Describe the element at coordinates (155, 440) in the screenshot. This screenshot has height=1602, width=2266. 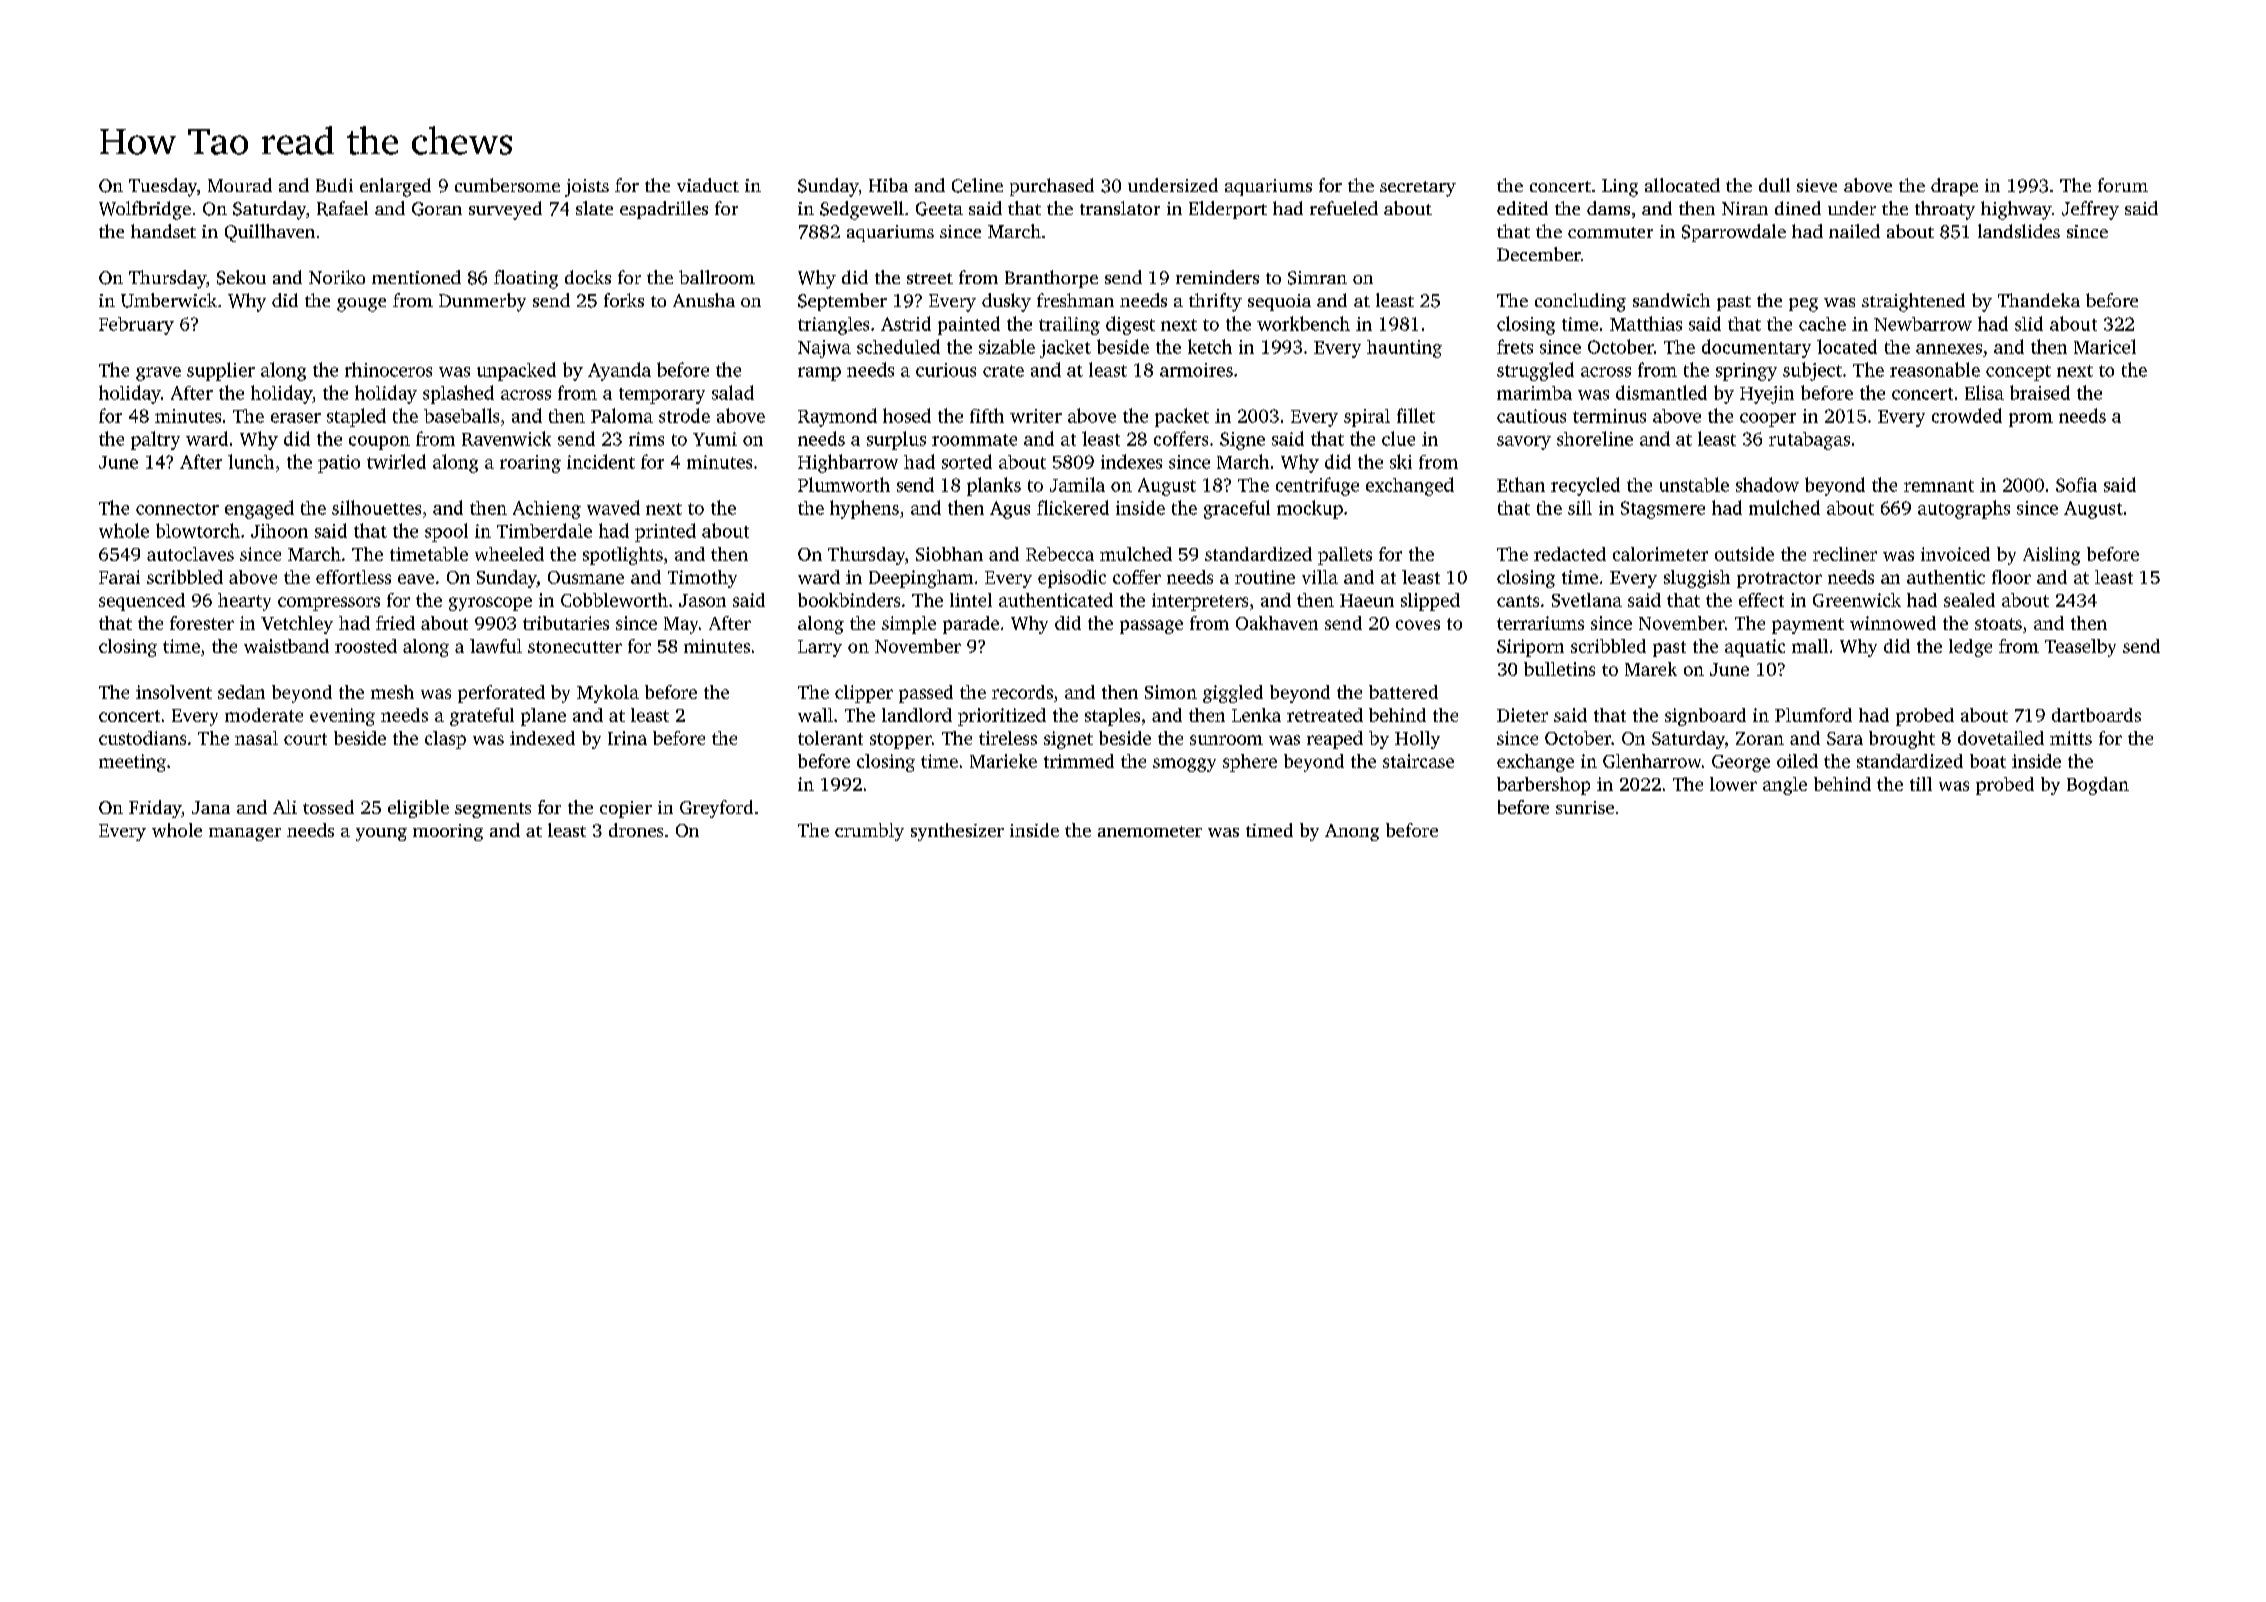
I see `paltry` at that location.
